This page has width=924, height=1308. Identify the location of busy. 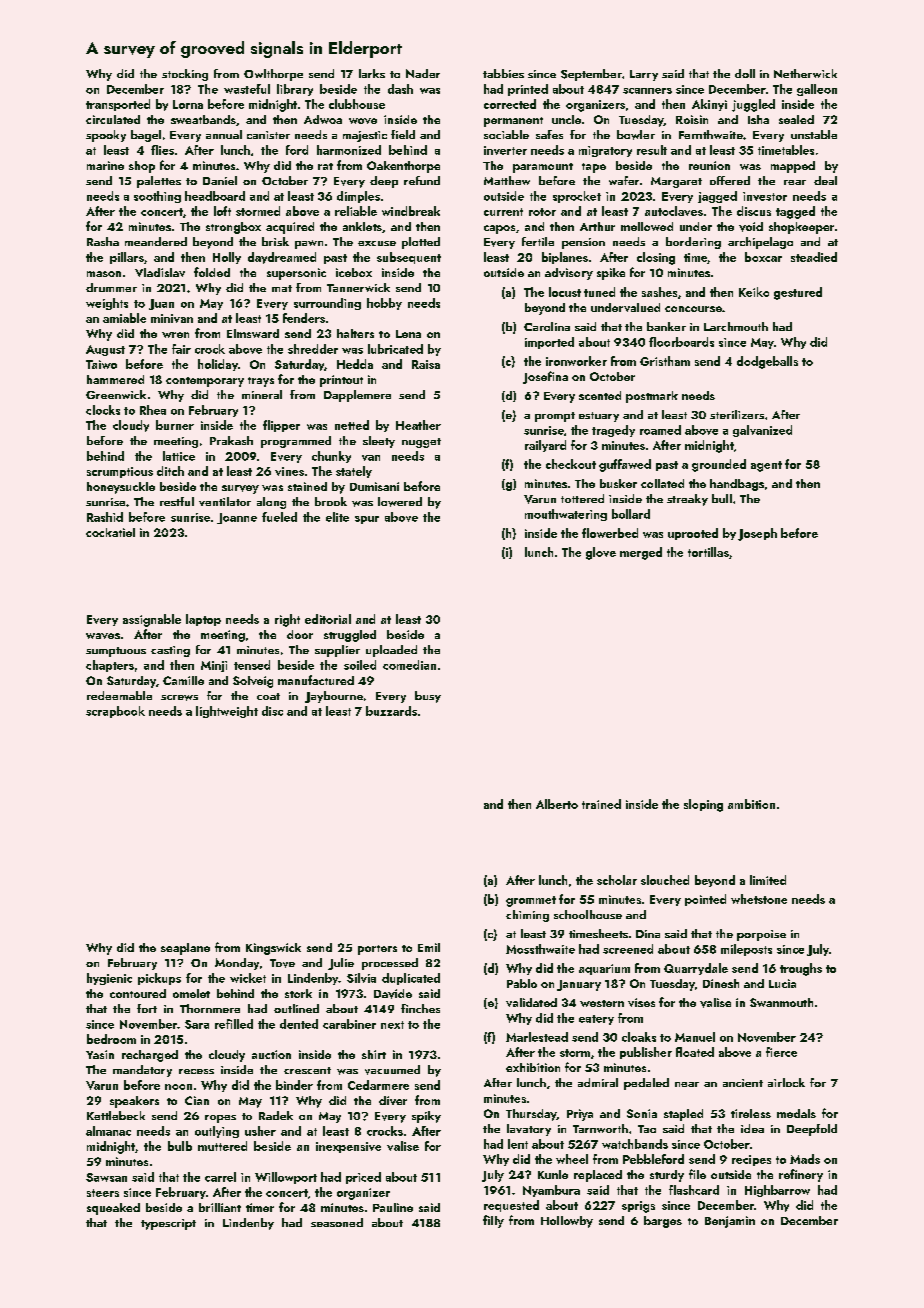
(428, 697).
